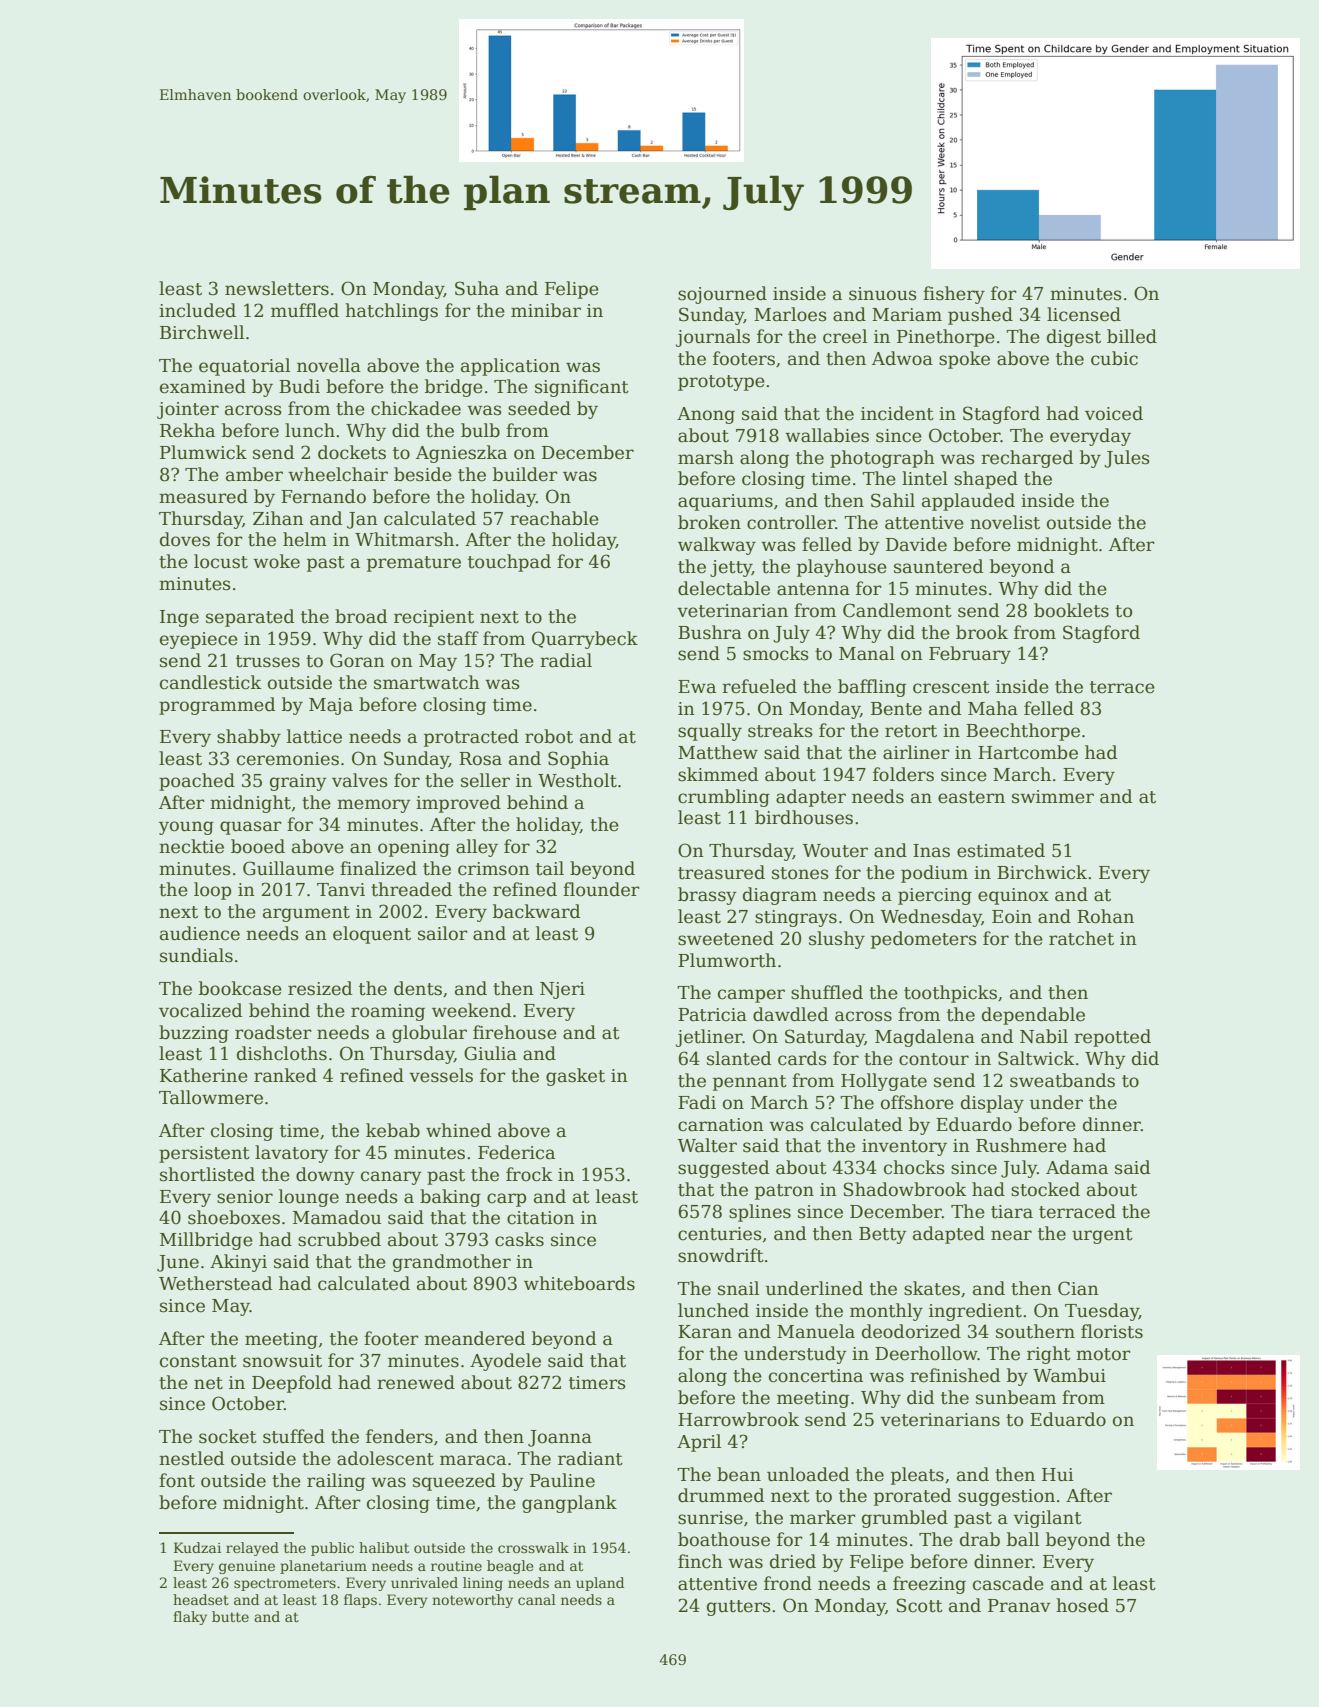  Describe the element at coordinates (200, 933) in the image. I see `audience` at that location.
